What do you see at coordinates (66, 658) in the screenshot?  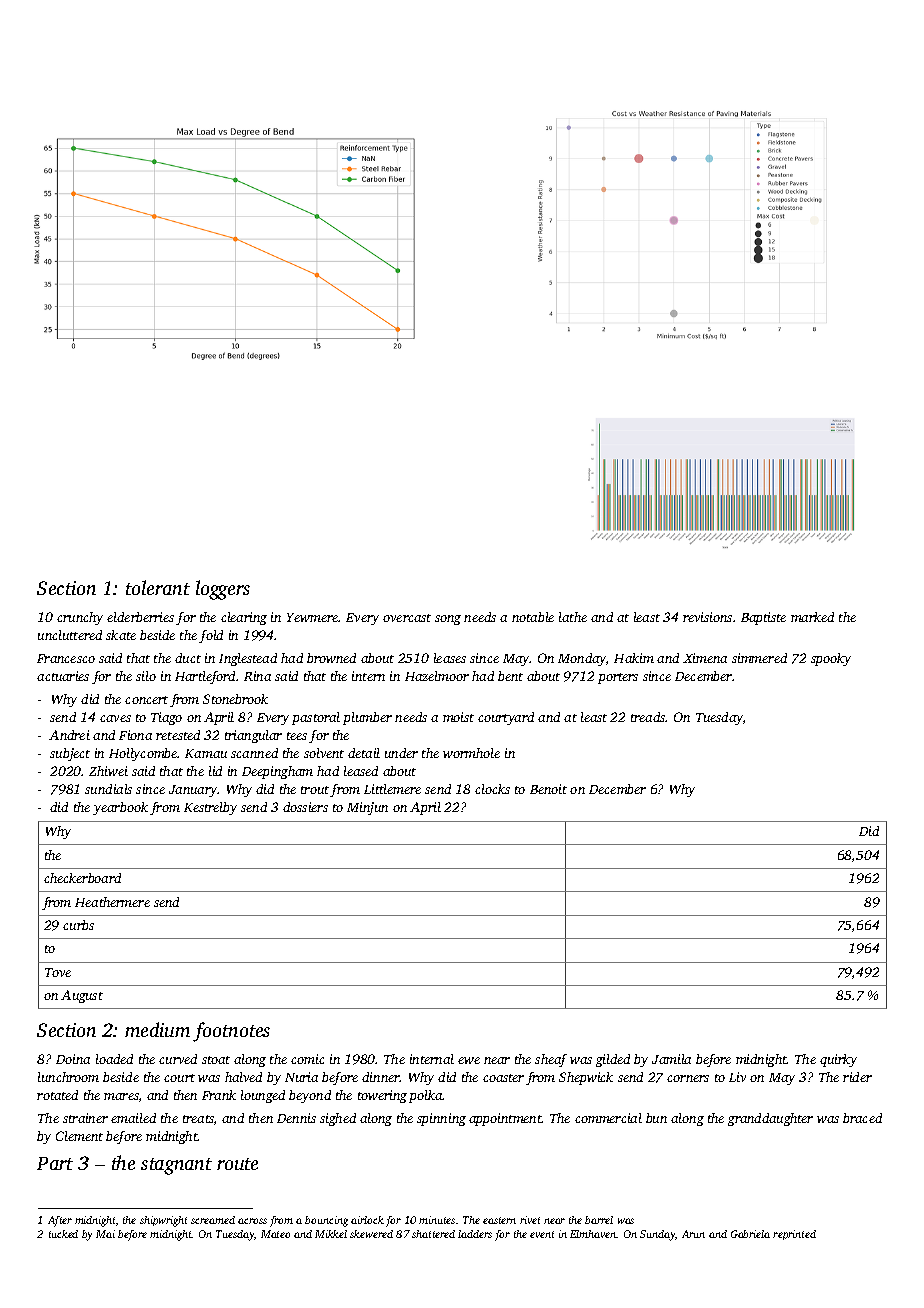 I see `Francesco` at bounding box center [66, 658].
